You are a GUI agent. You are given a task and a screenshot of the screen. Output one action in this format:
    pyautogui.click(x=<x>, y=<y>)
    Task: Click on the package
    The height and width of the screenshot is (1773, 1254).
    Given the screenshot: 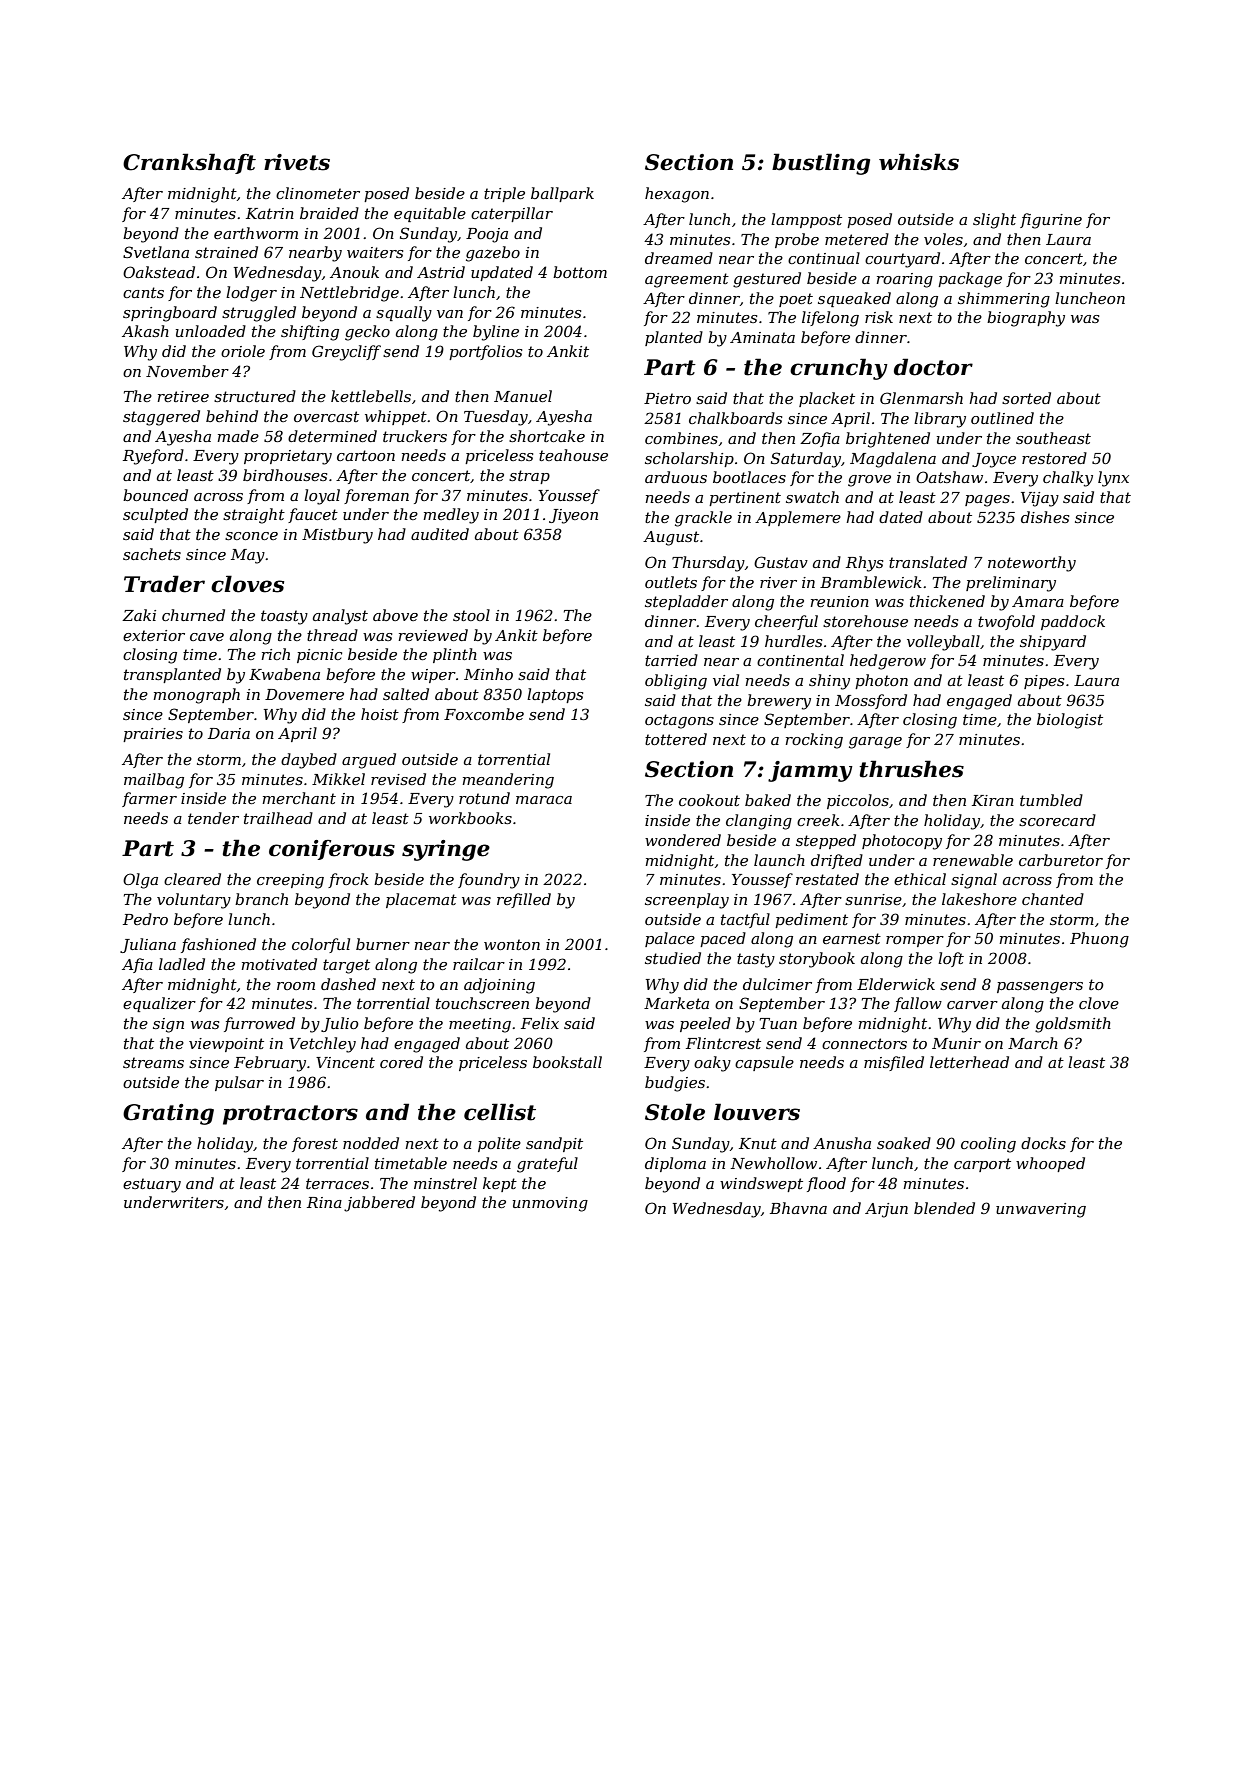 What is the action you would take?
    pyautogui.click(x=970, y=280)
